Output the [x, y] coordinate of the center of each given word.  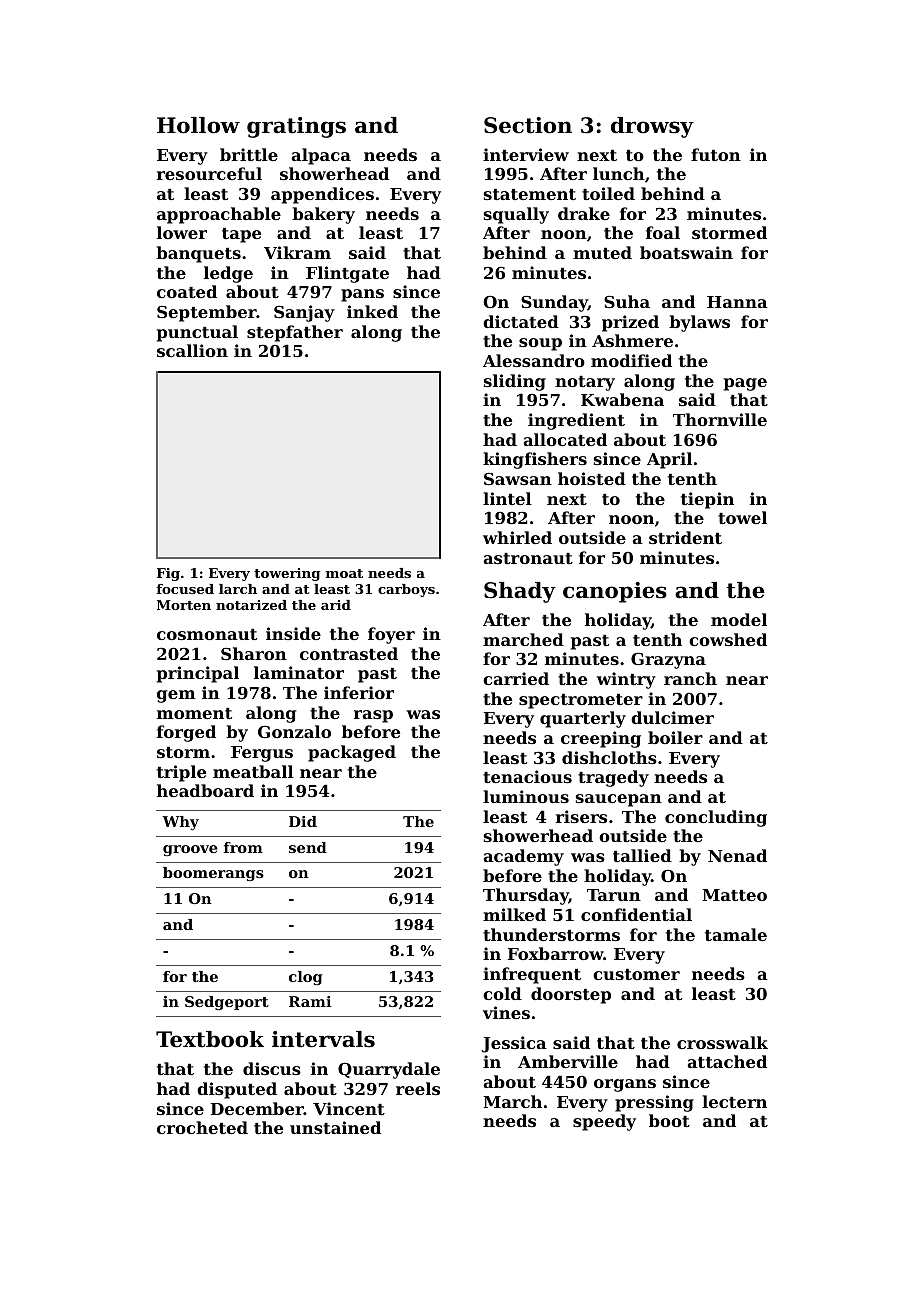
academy [523, 857]
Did [303, 821]
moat [344, 573]
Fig [168, 574]
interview [526, 154]
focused [185, 589]
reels [418, 1088]
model [739, 619]
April [669, 460]
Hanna [737, 302]
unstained [335, 1127]
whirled [517, 537]
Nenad [737, 855]
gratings [296, 127]
